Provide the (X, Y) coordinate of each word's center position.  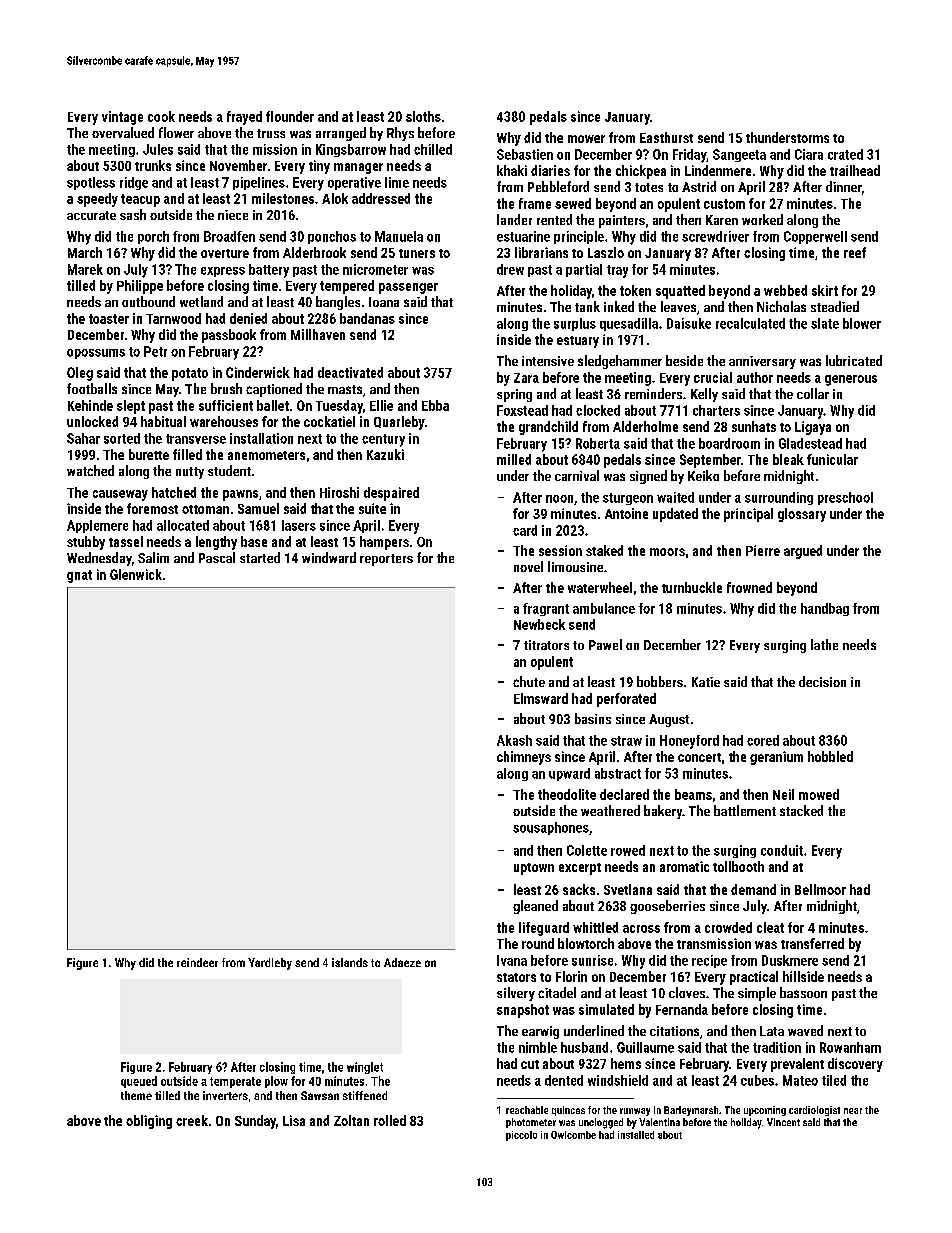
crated (845, 154)
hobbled (830, 756)
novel (528, 566)
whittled (595, 927)
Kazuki (385, 454)
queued (139, 1082)
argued (803, 552)
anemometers (266, 455)
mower (586, 139)
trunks (153, 165)
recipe (709, 961)
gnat (79, 576)
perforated (626, 700)
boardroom (729, 443)
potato (190, 374)
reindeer (197, 962)
